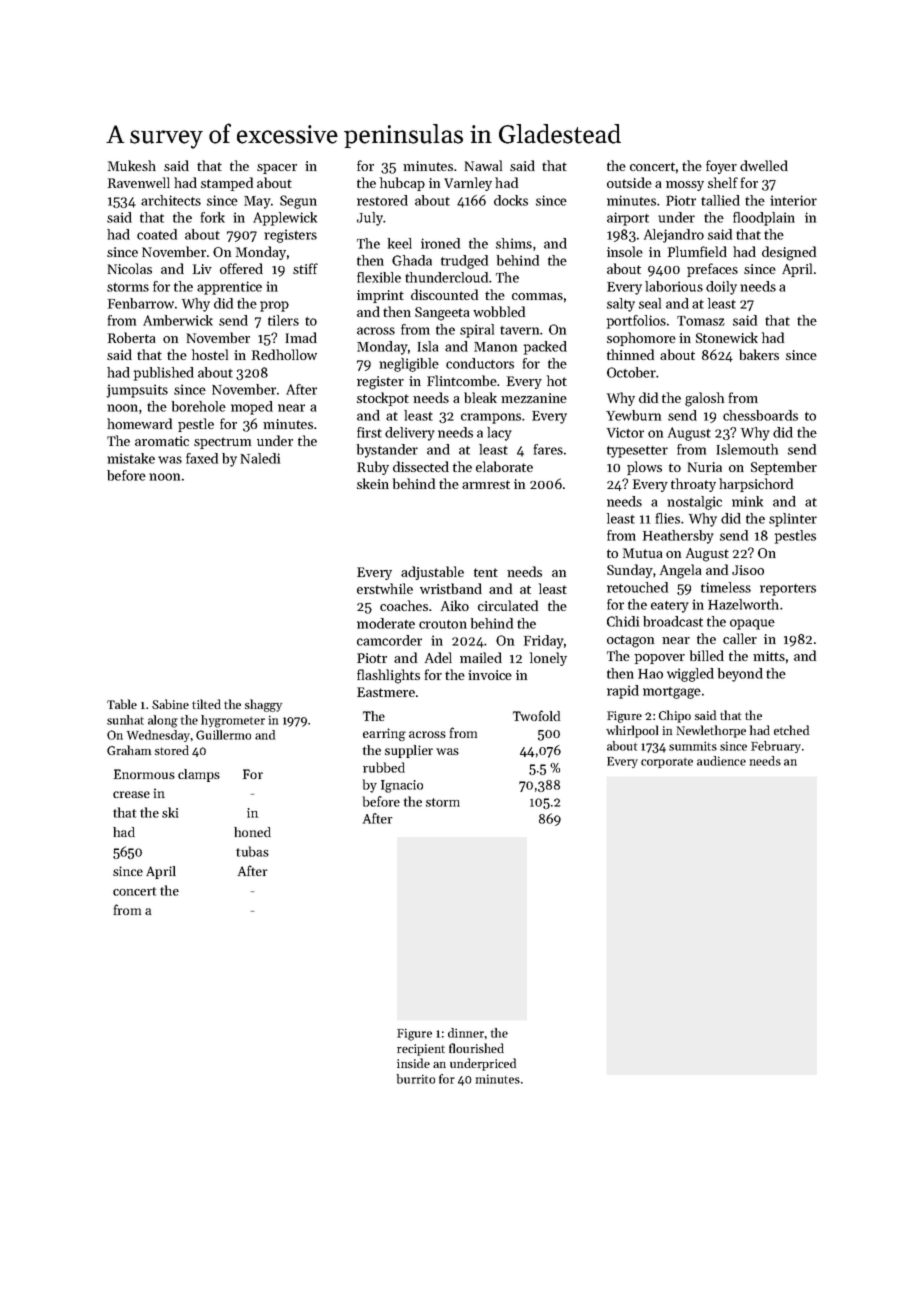  I want to click on Nicolas, so click(130, 268).
